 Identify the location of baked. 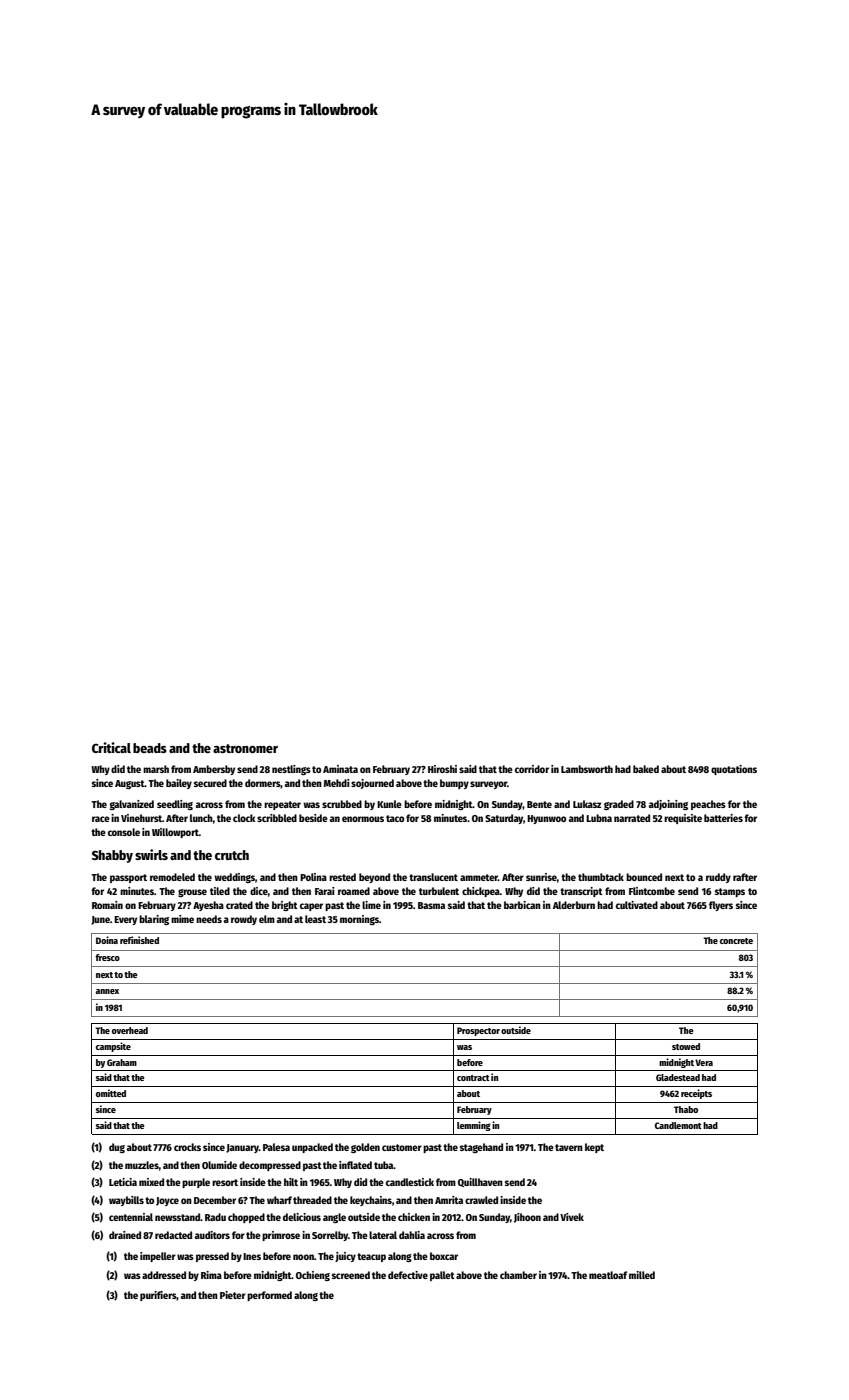
(646, 769).
